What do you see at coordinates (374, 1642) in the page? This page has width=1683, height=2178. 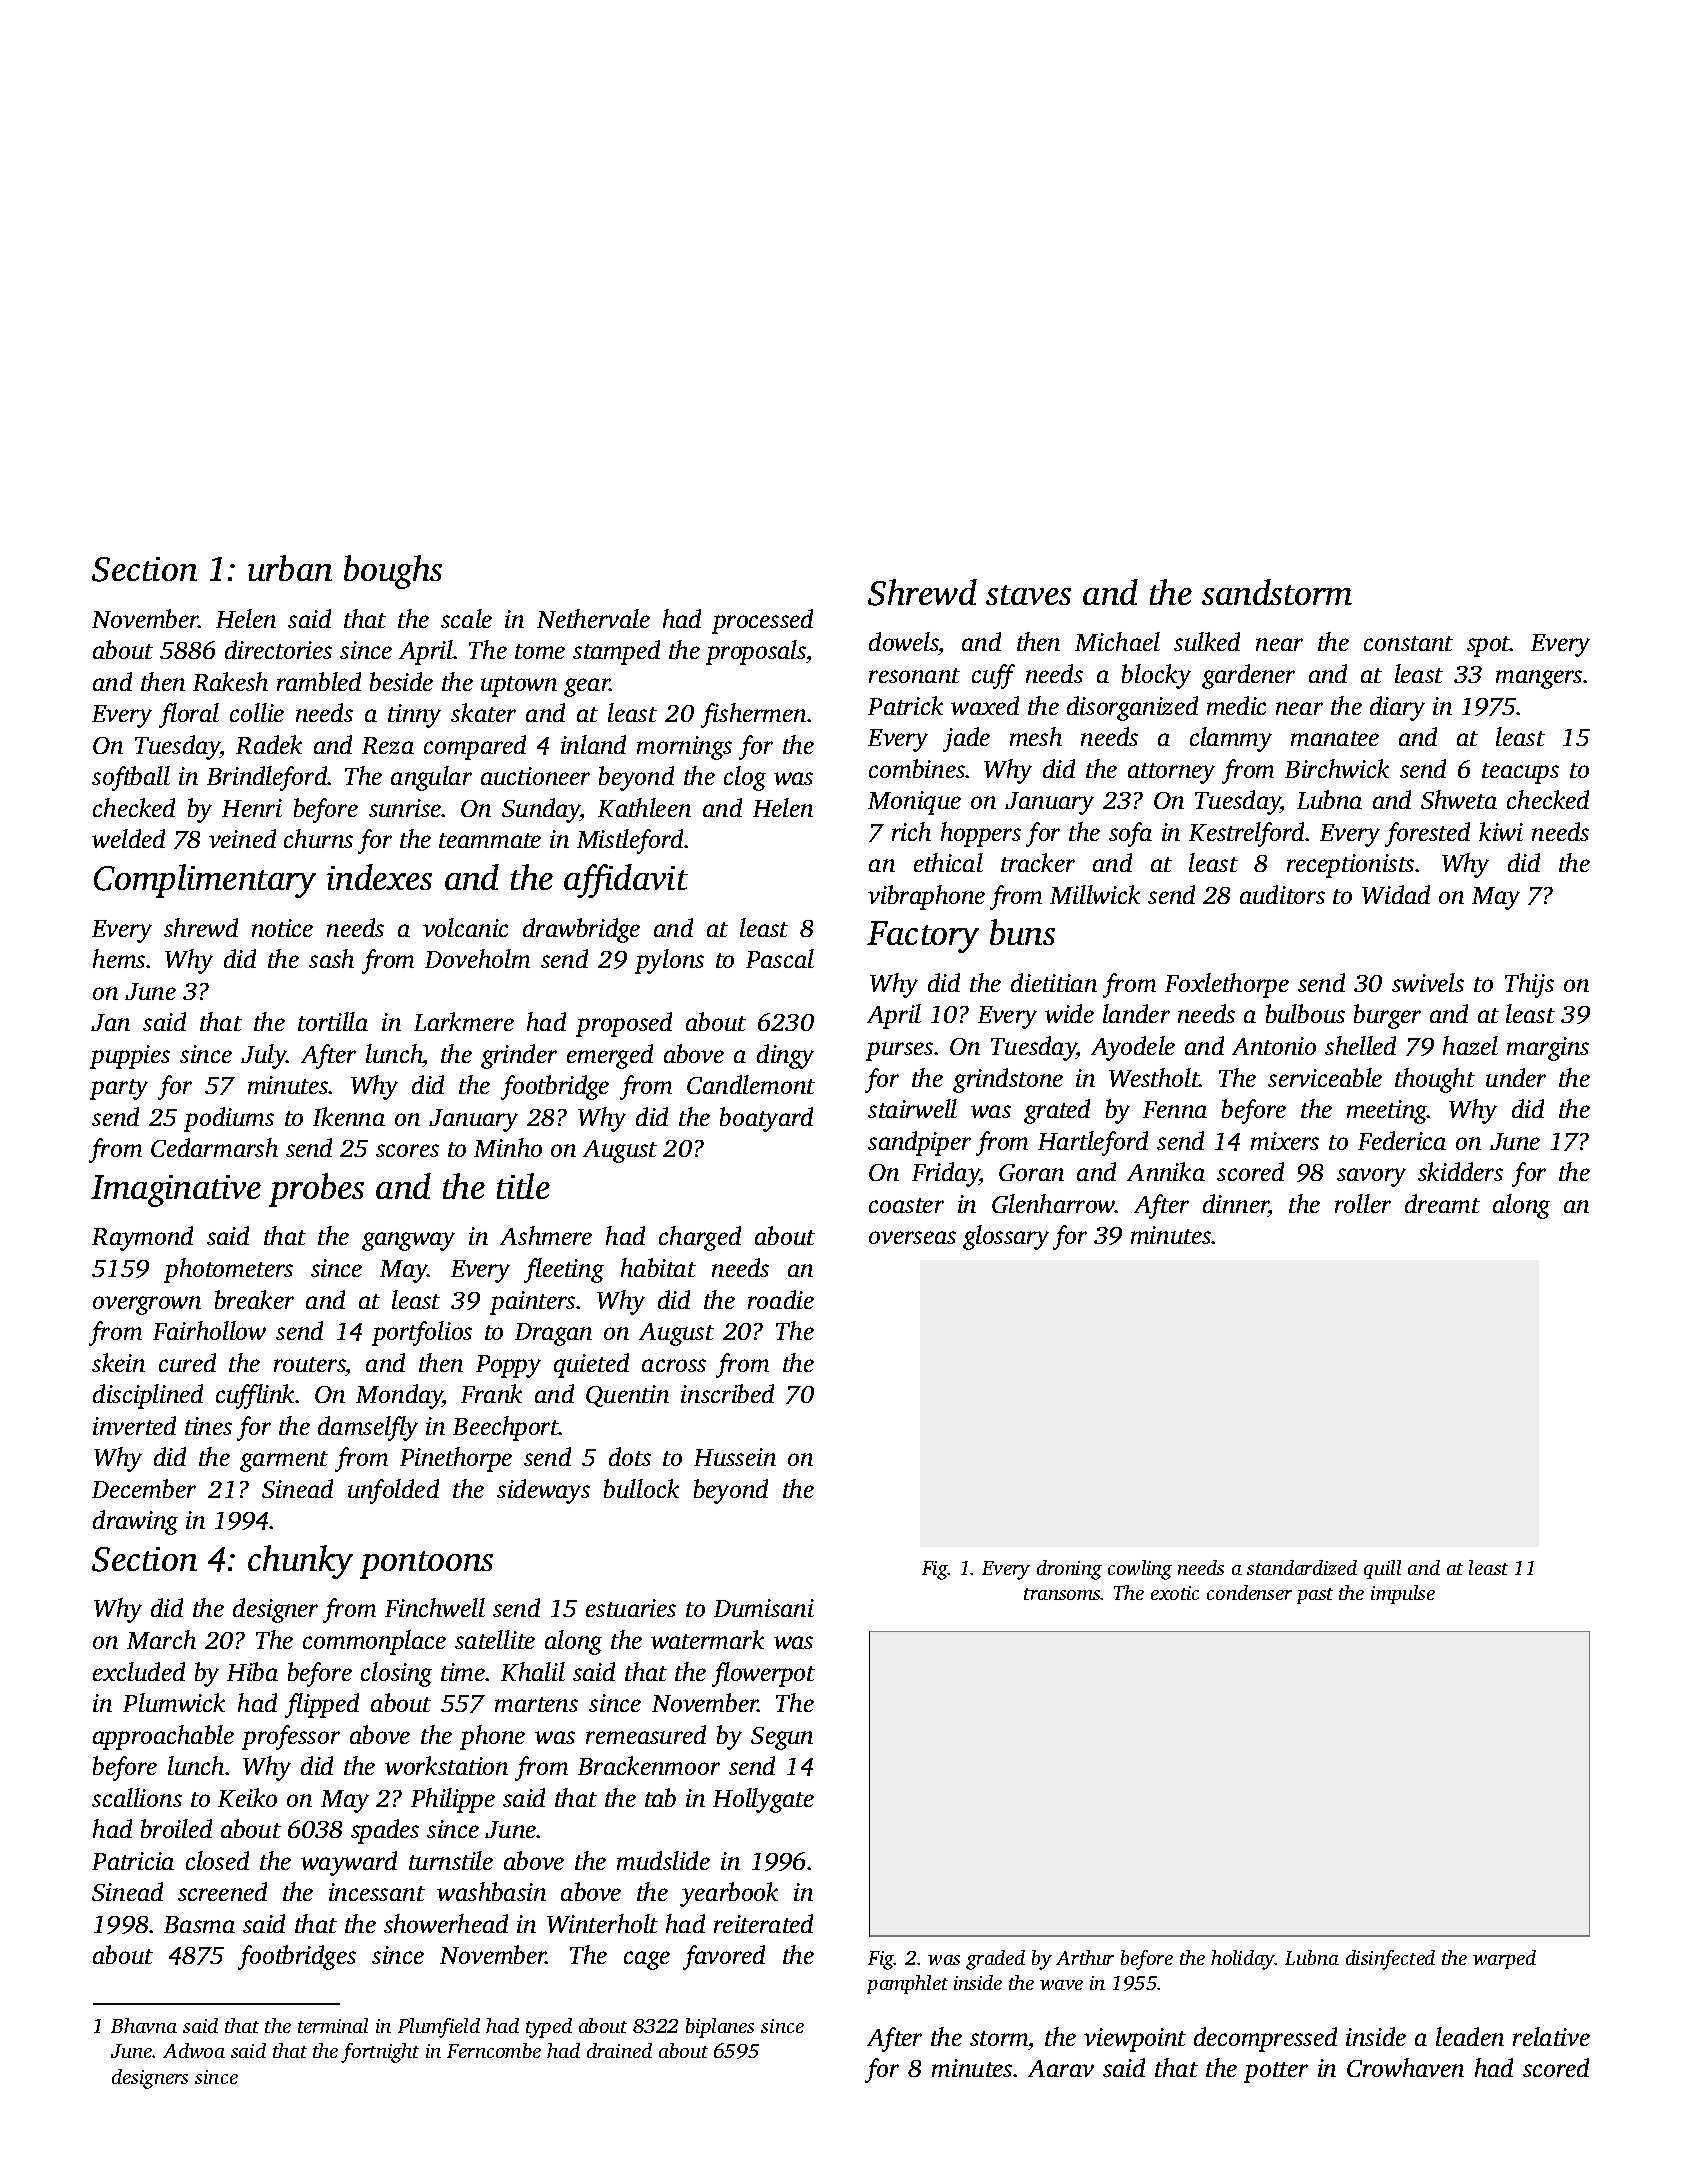 I see `commonplace` at bounding box center [374, 1642].
